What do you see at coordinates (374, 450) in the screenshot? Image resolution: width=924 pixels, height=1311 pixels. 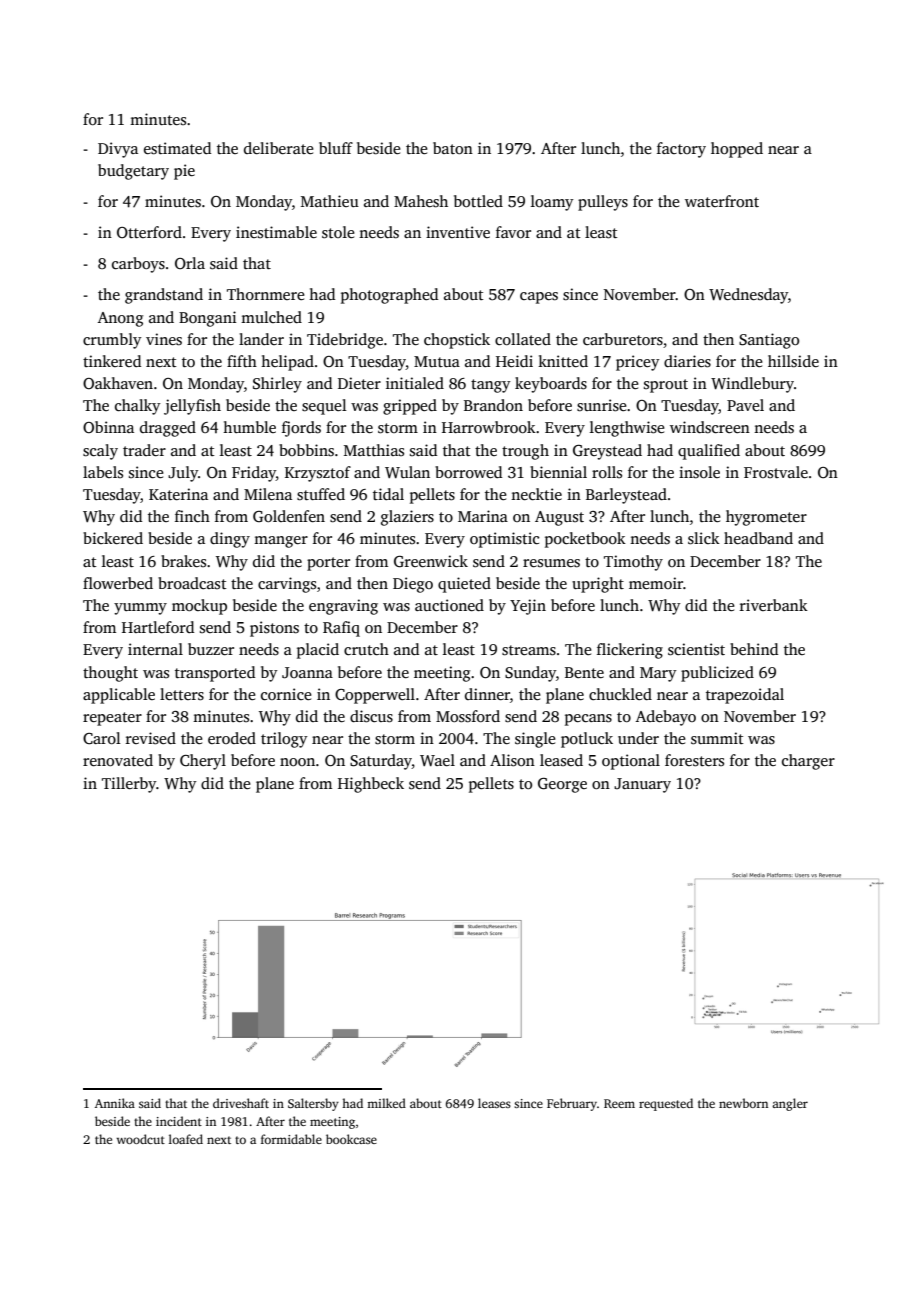 I see `Matthias` at bounding box center [374, 450].
